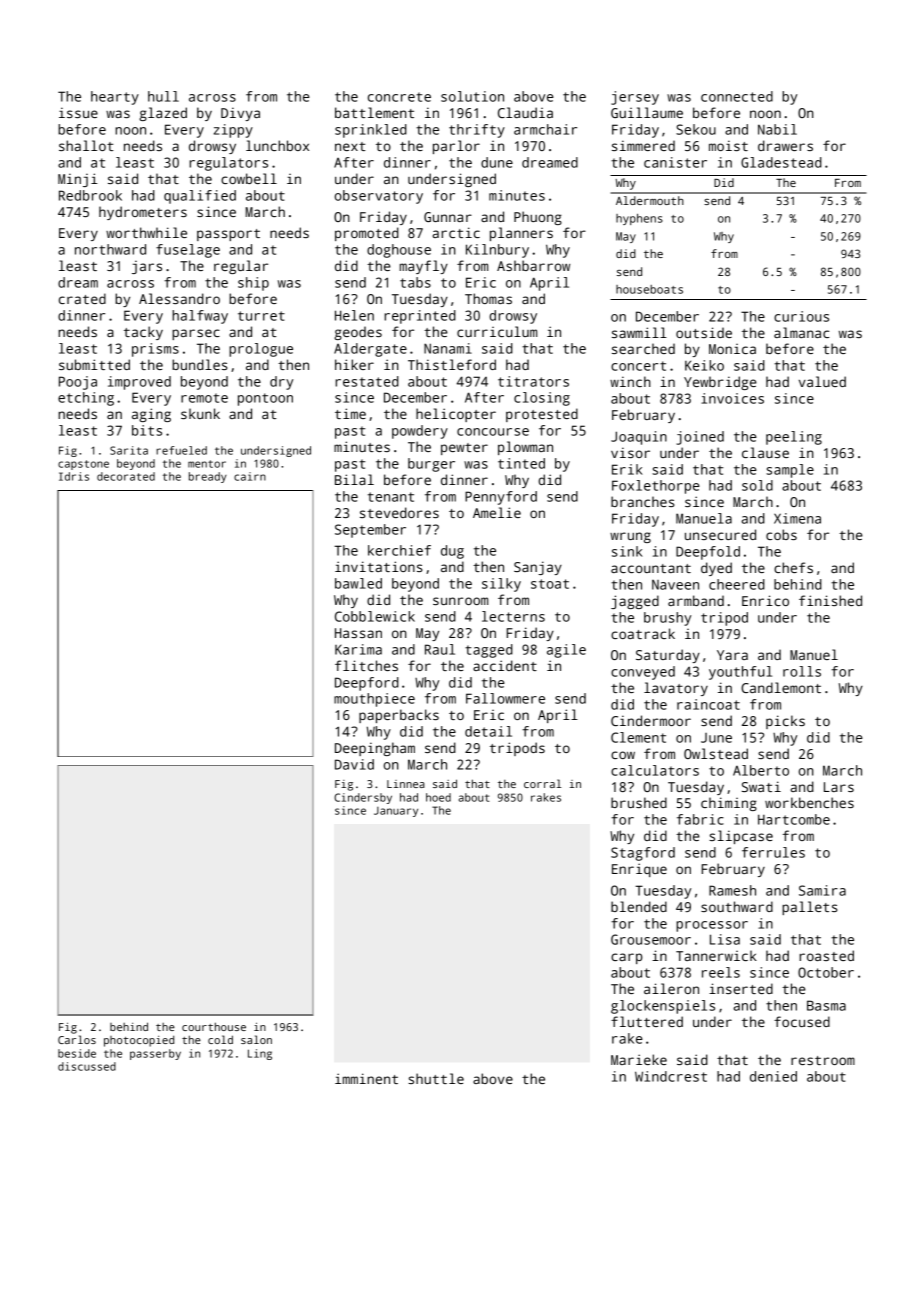 The image size is (924, 1308). What do you see at coordinates (354, 479) in the screenshot?
I see `Bilal` at bounding box center [354, 479].
